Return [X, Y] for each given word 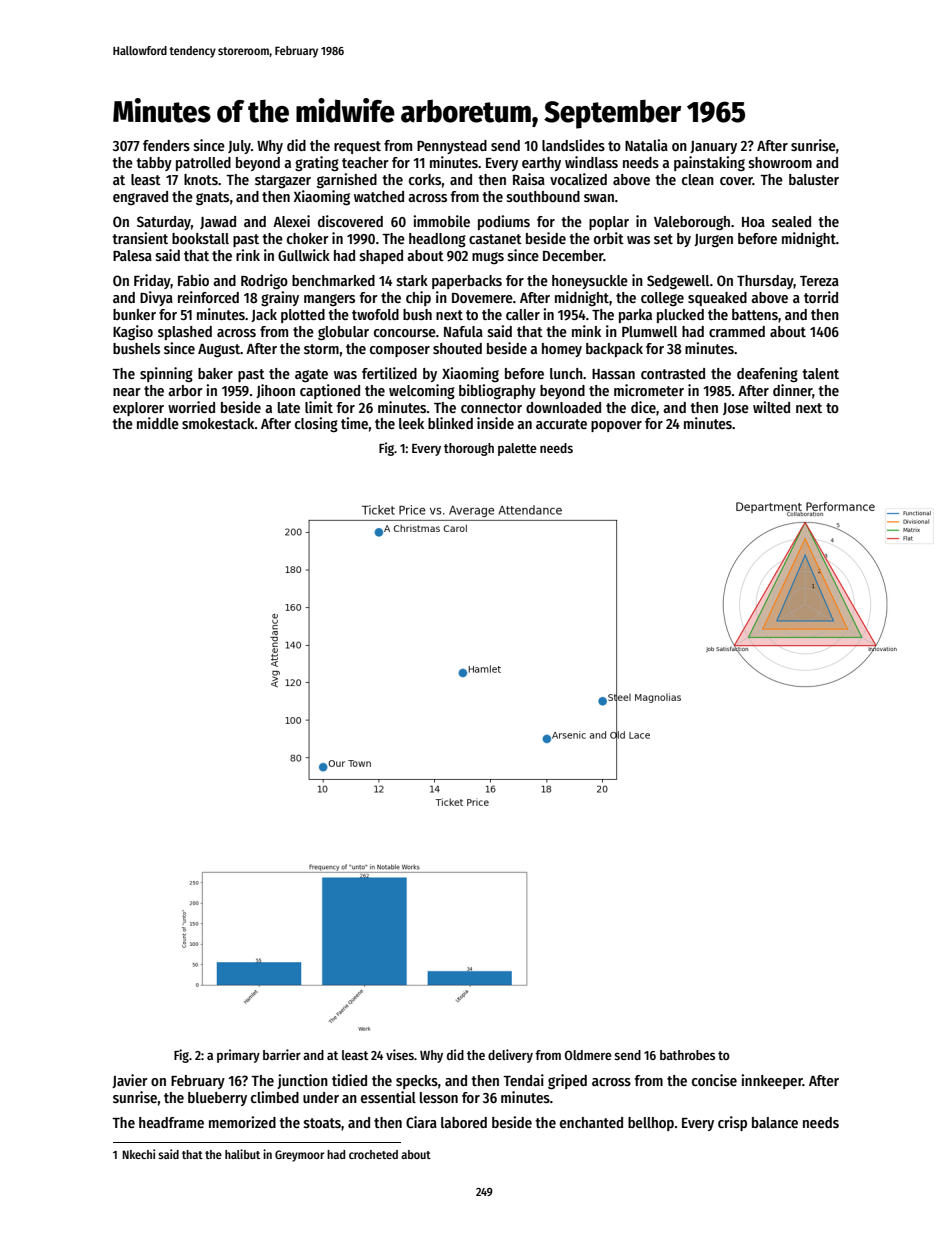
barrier [282, 1054]
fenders [166, 145]
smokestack [218, 423]
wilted [771, 407]
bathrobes [687, 1055]
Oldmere [588, 1055]
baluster [814, 179]
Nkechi [138, 1154]
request [357, 147]
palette [517, 449]
